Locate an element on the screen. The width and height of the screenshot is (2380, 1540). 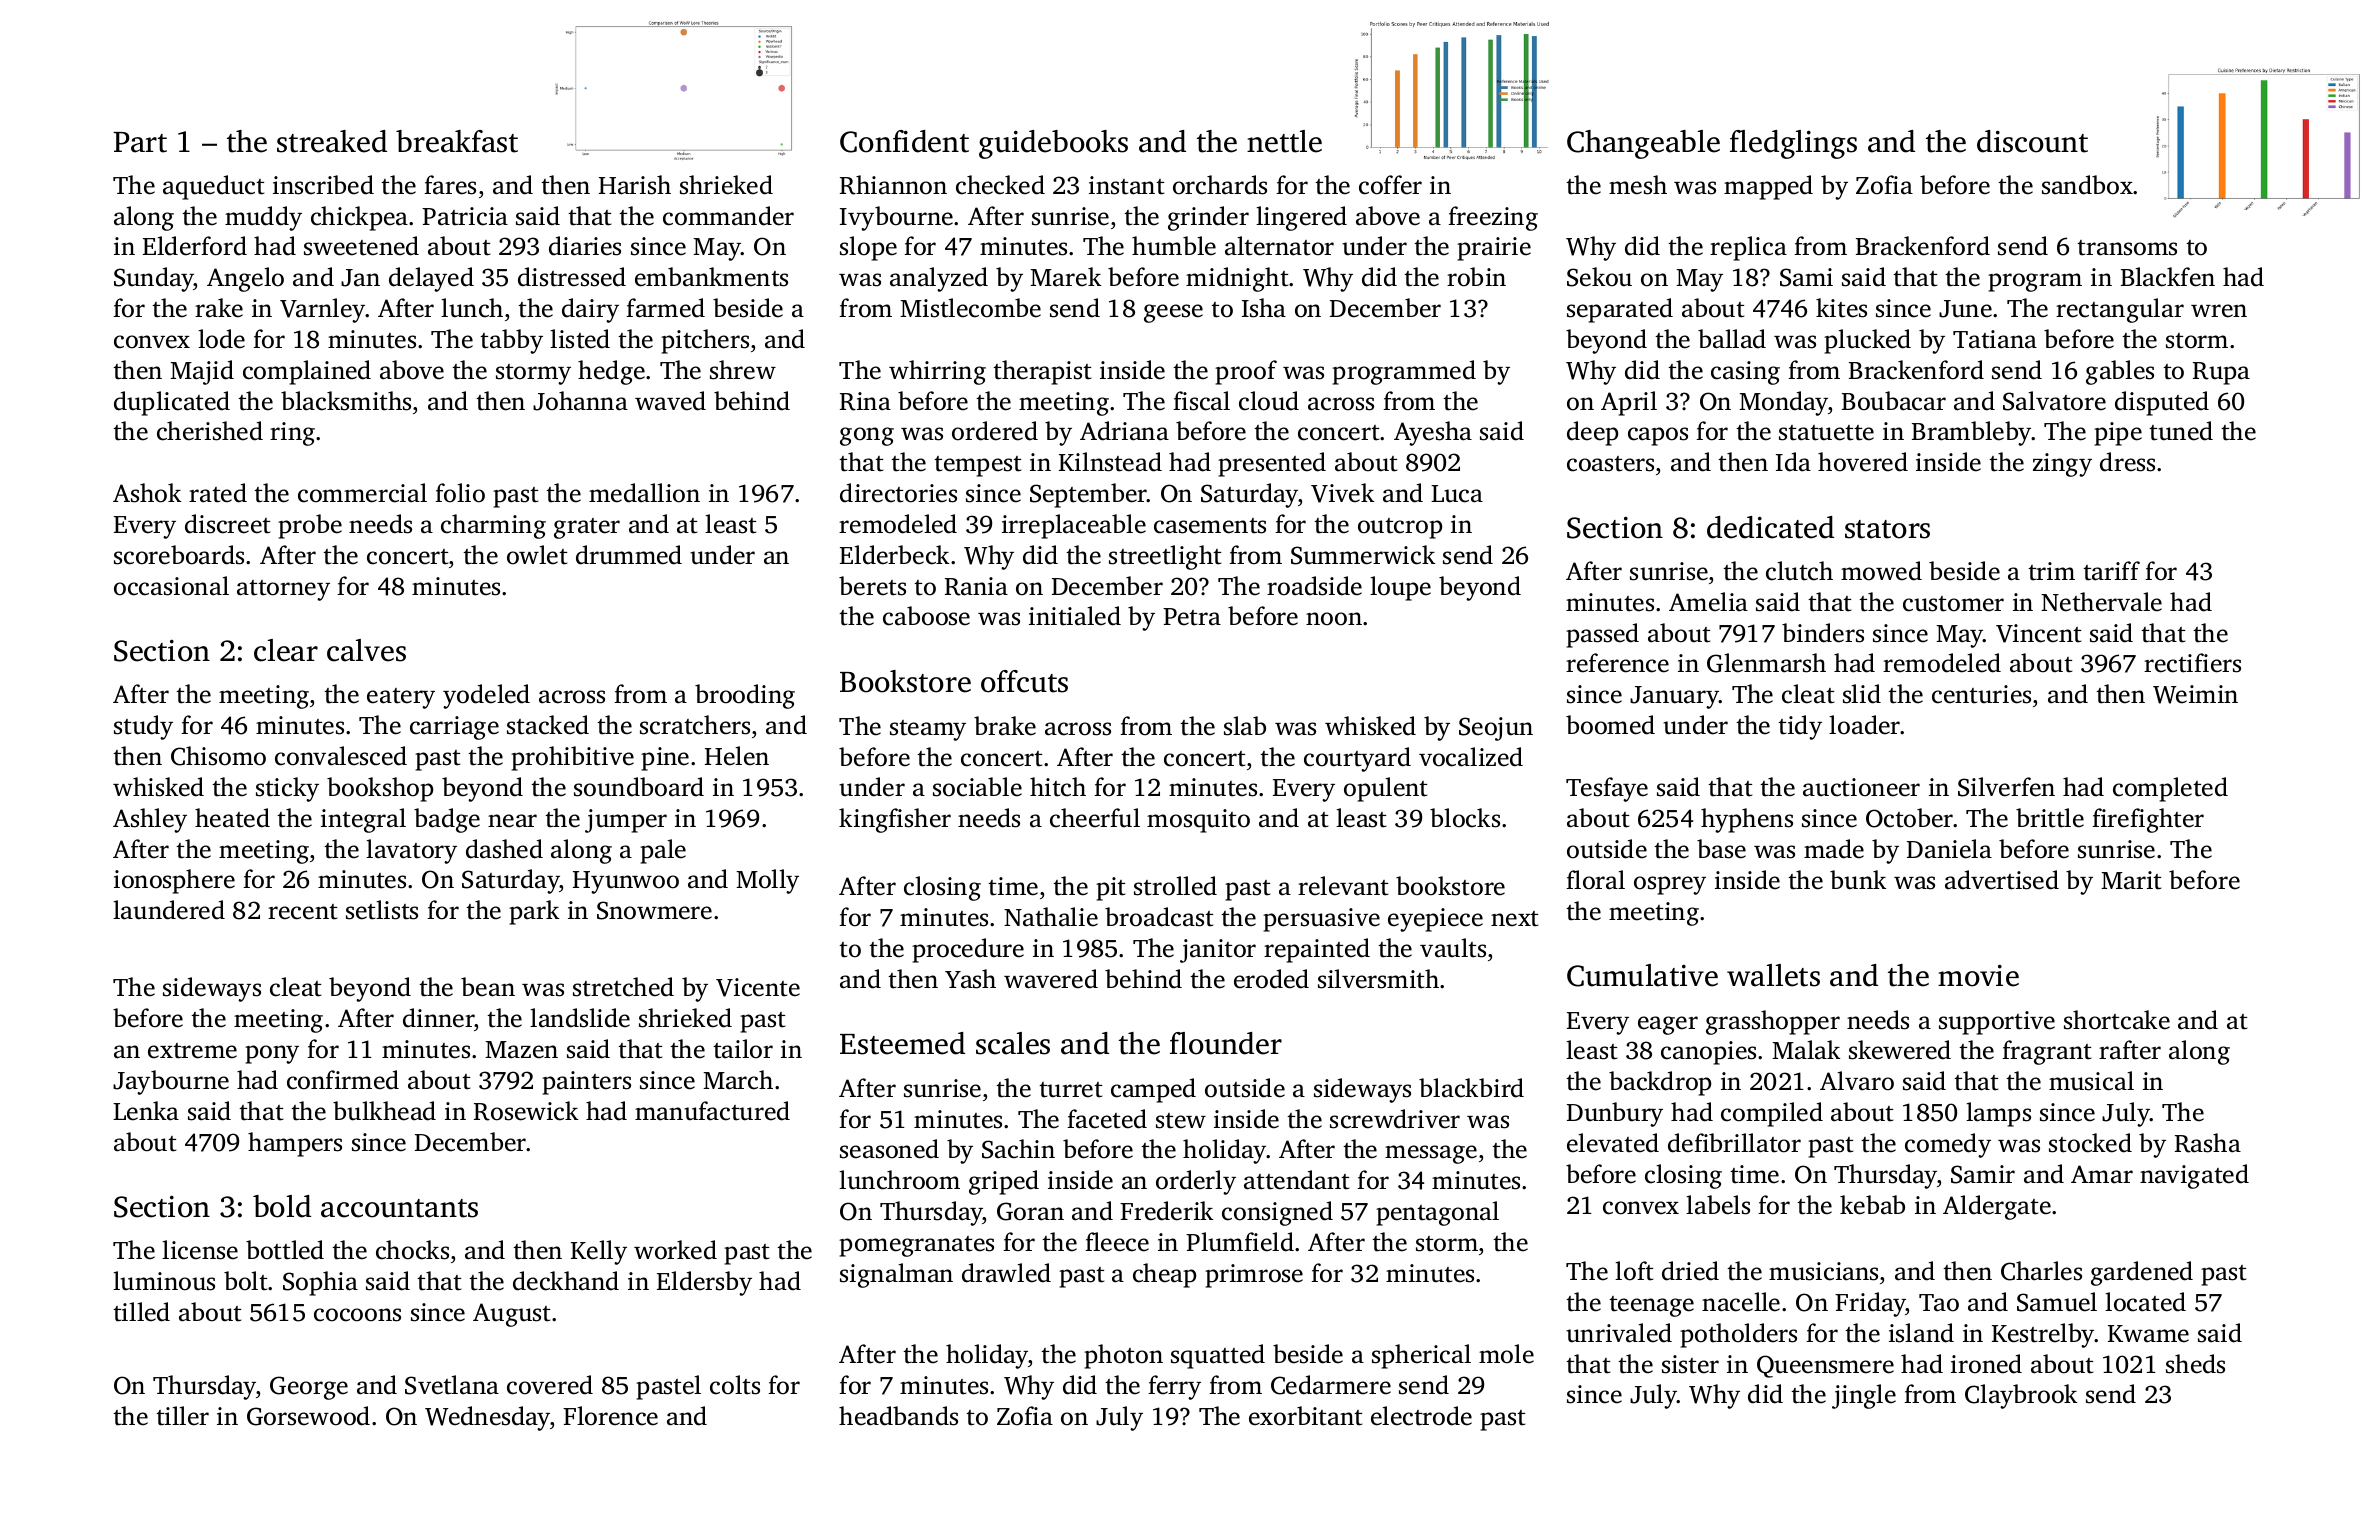
passed is located at coordinates (1602, 635).
